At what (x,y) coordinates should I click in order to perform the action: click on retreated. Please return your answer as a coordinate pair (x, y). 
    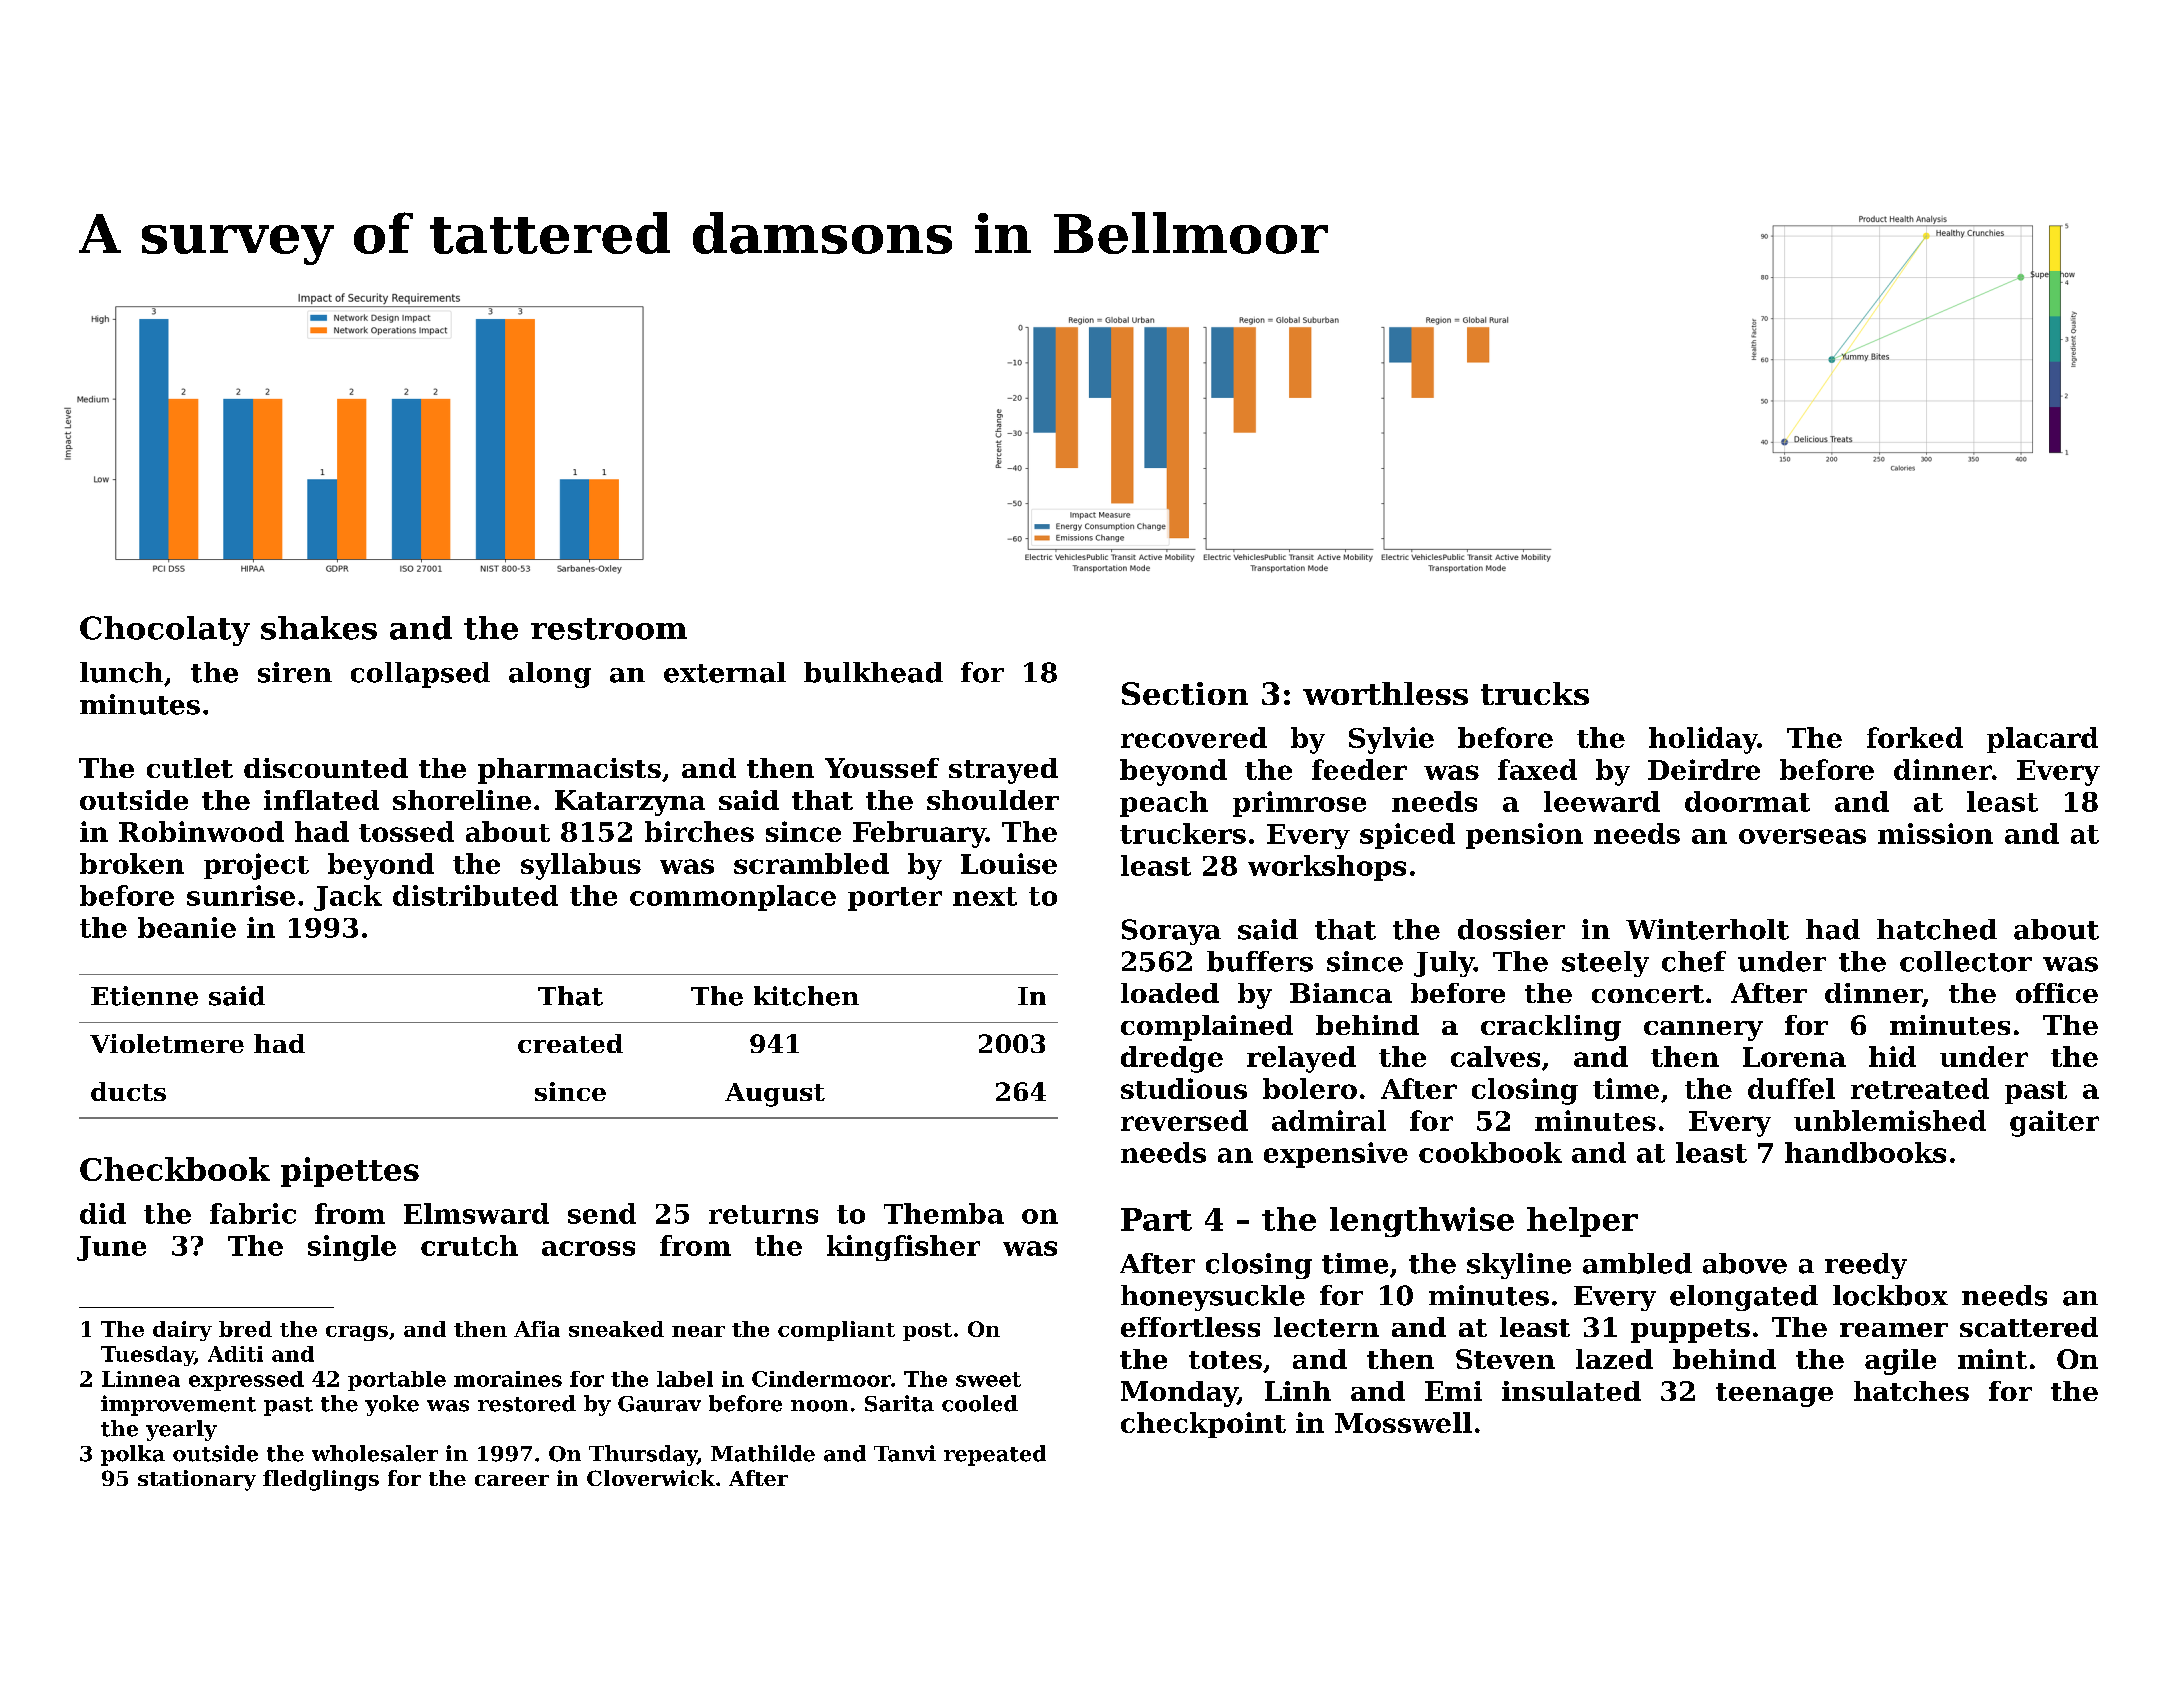
    Looking at the image, I should click on (1920, 1088).
